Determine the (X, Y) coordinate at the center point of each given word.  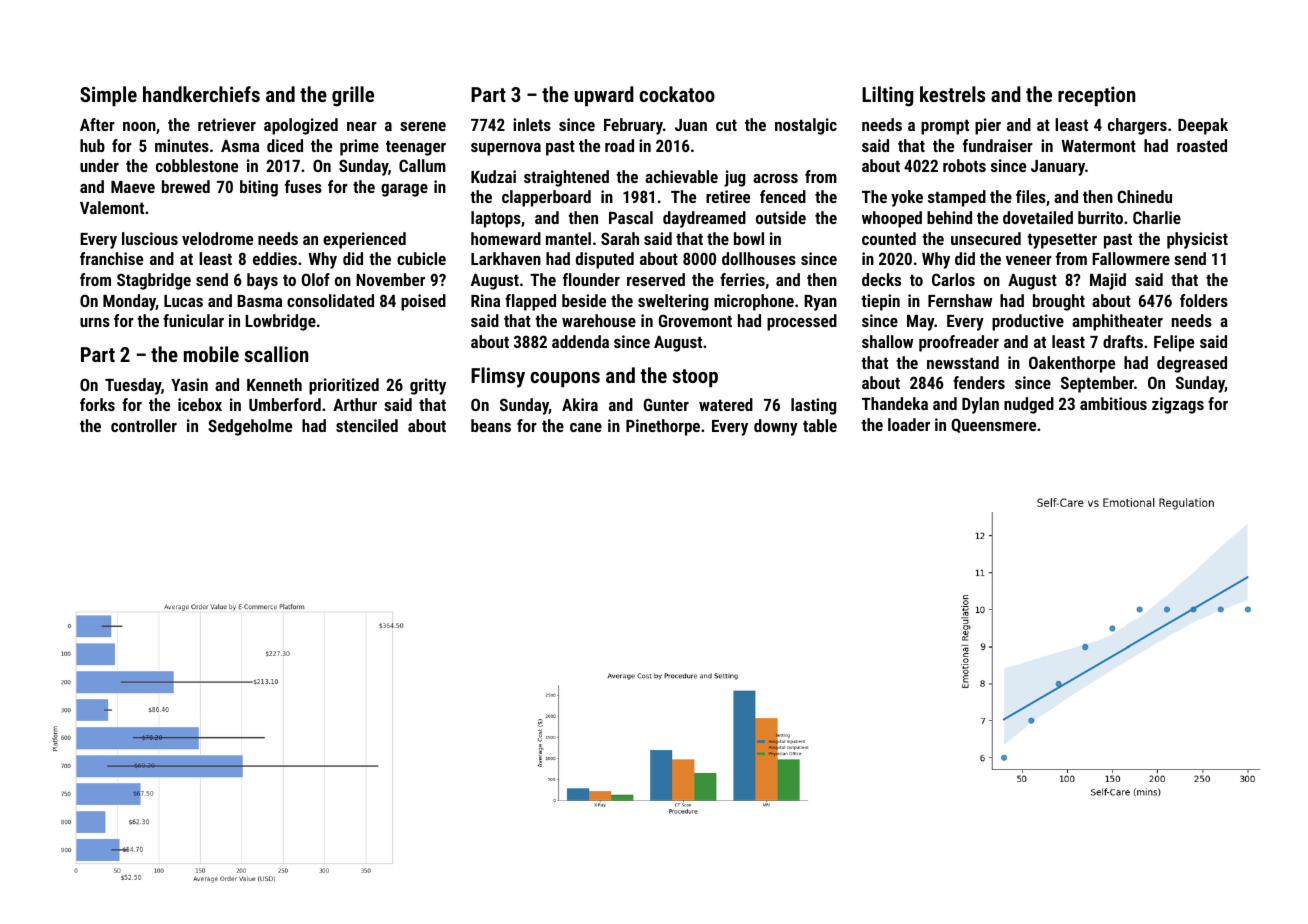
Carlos (953, 279)
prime (359, 147)
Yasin (189, 384)
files (1031, 196)
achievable (681, 176)
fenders (979, 382)
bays (262, 281)
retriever (227, 124)
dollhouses (759, 258)
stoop (695, 378)
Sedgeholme (250, 427)
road (619, 145)
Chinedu (1145, 196)
